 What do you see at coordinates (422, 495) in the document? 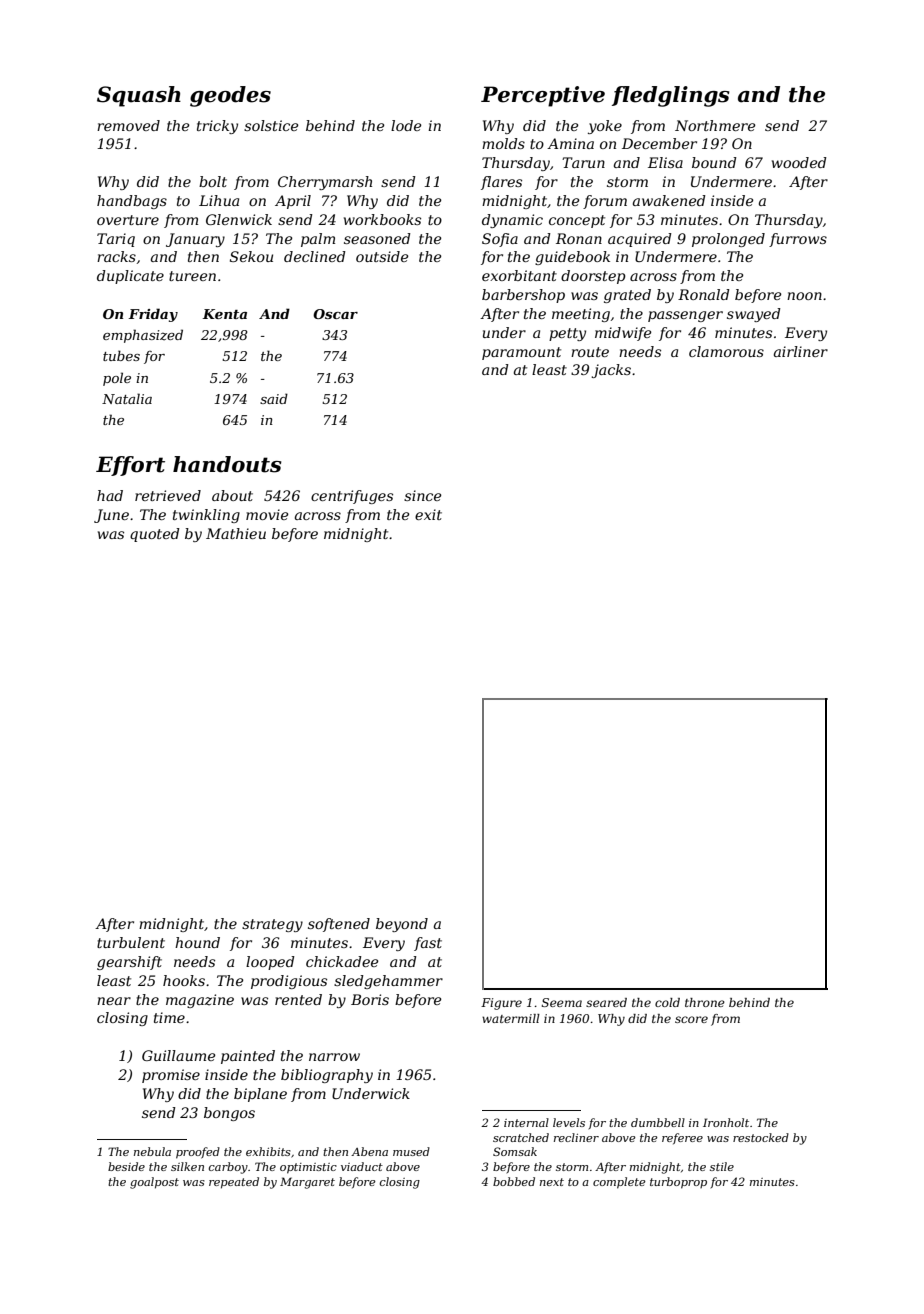
I see `since` at bounding box center [422, 495].
